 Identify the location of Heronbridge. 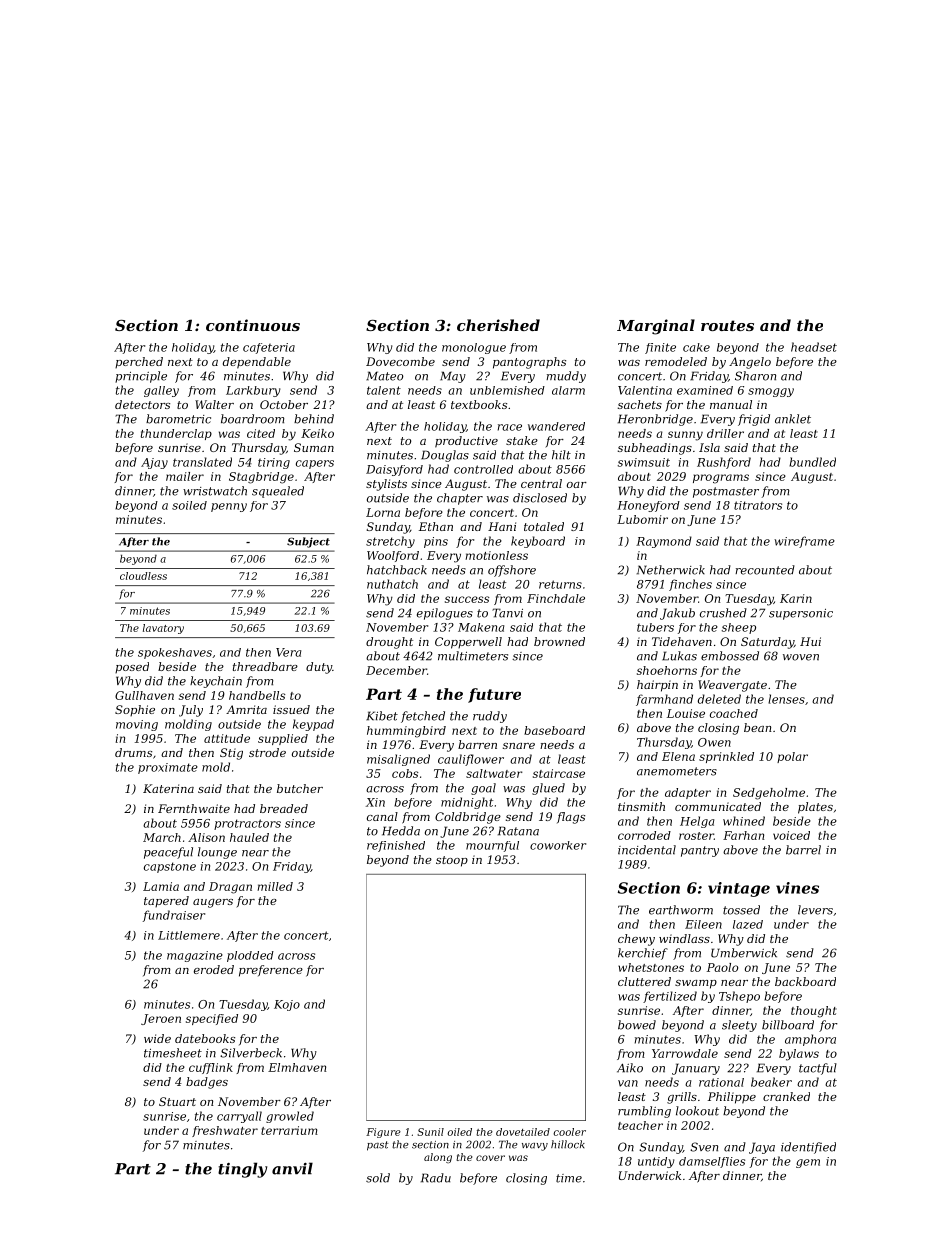
(655, 420).
